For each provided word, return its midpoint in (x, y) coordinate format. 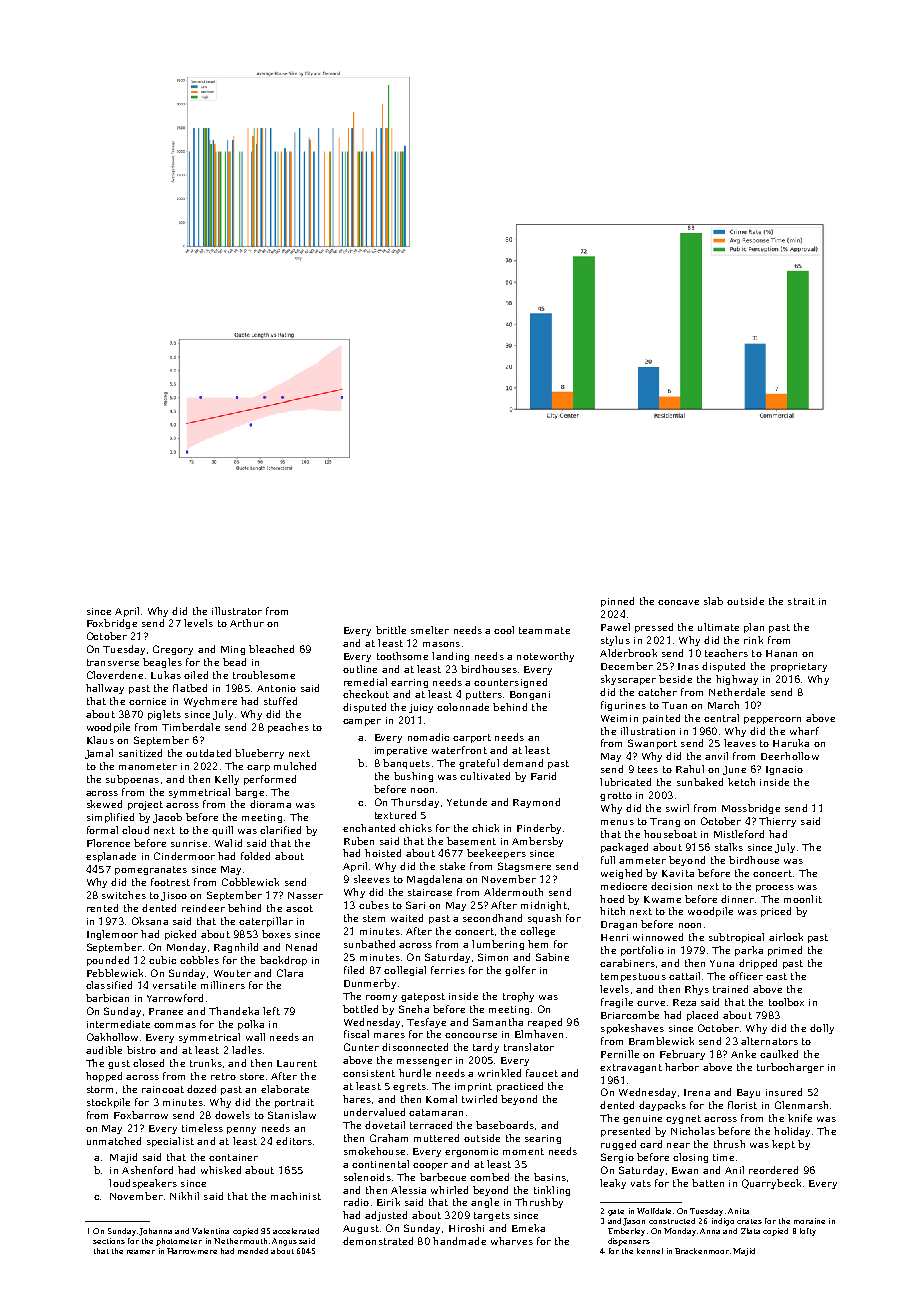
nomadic (428, 737)
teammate (544, 630)
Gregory (173, 650)
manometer (148, 766)
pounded (108, 961)
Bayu (748, 1093)
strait (801, 601)
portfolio (642, 951)
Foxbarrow (141, 1115)
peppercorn (772, 720)
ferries (448, 970)
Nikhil (184, 1196)
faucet (542, 1073)
